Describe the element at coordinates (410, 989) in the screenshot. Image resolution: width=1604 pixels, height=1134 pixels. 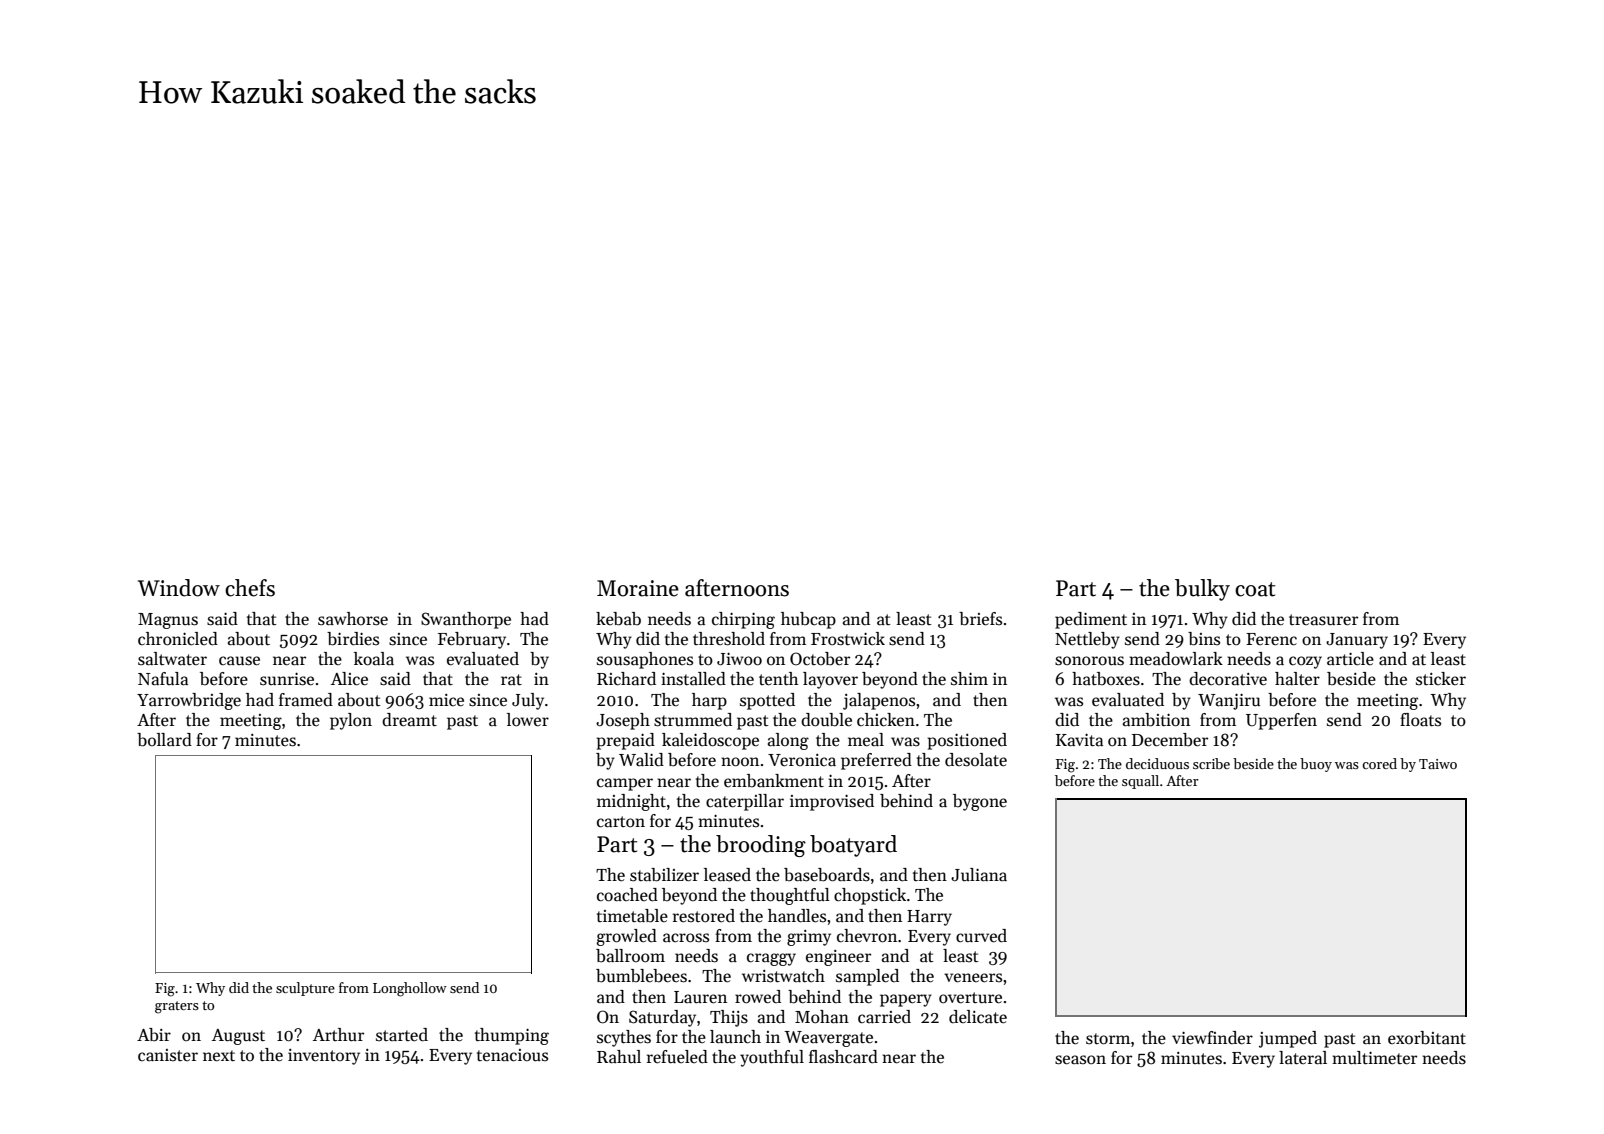
I see `Longhollow` at that location.
